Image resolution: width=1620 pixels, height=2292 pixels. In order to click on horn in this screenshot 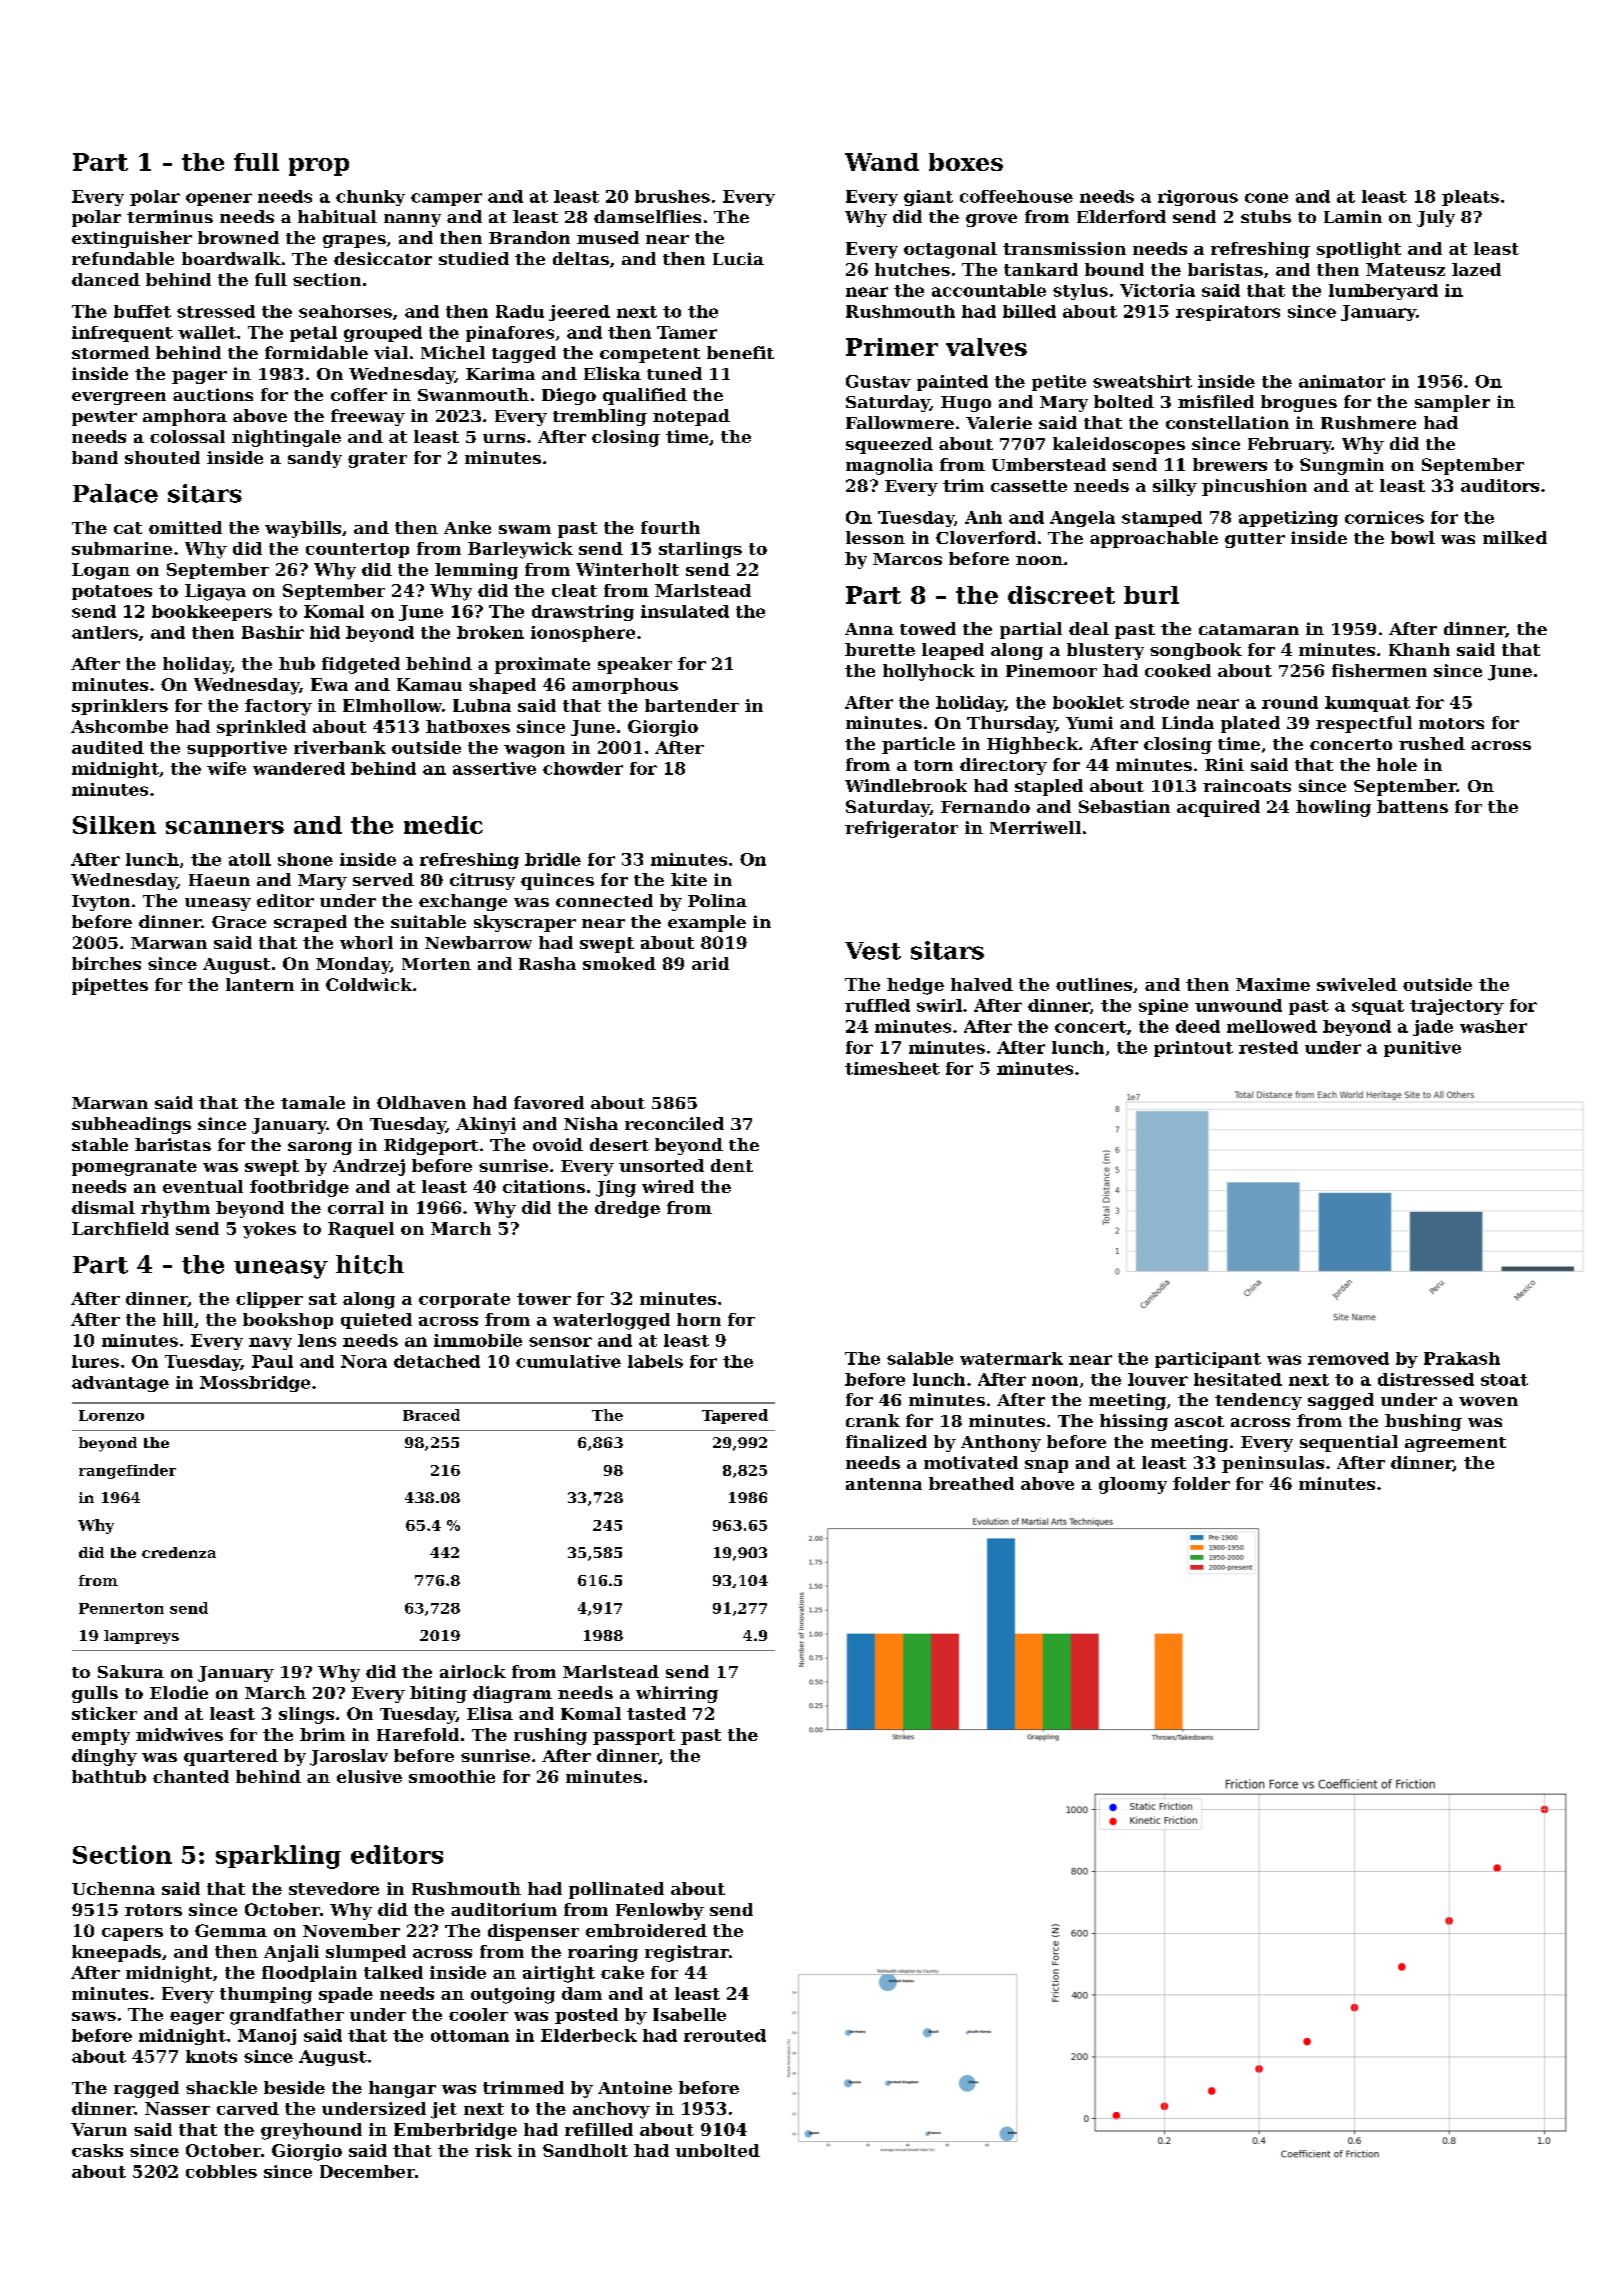, I will do `click(699, 1319)`.
